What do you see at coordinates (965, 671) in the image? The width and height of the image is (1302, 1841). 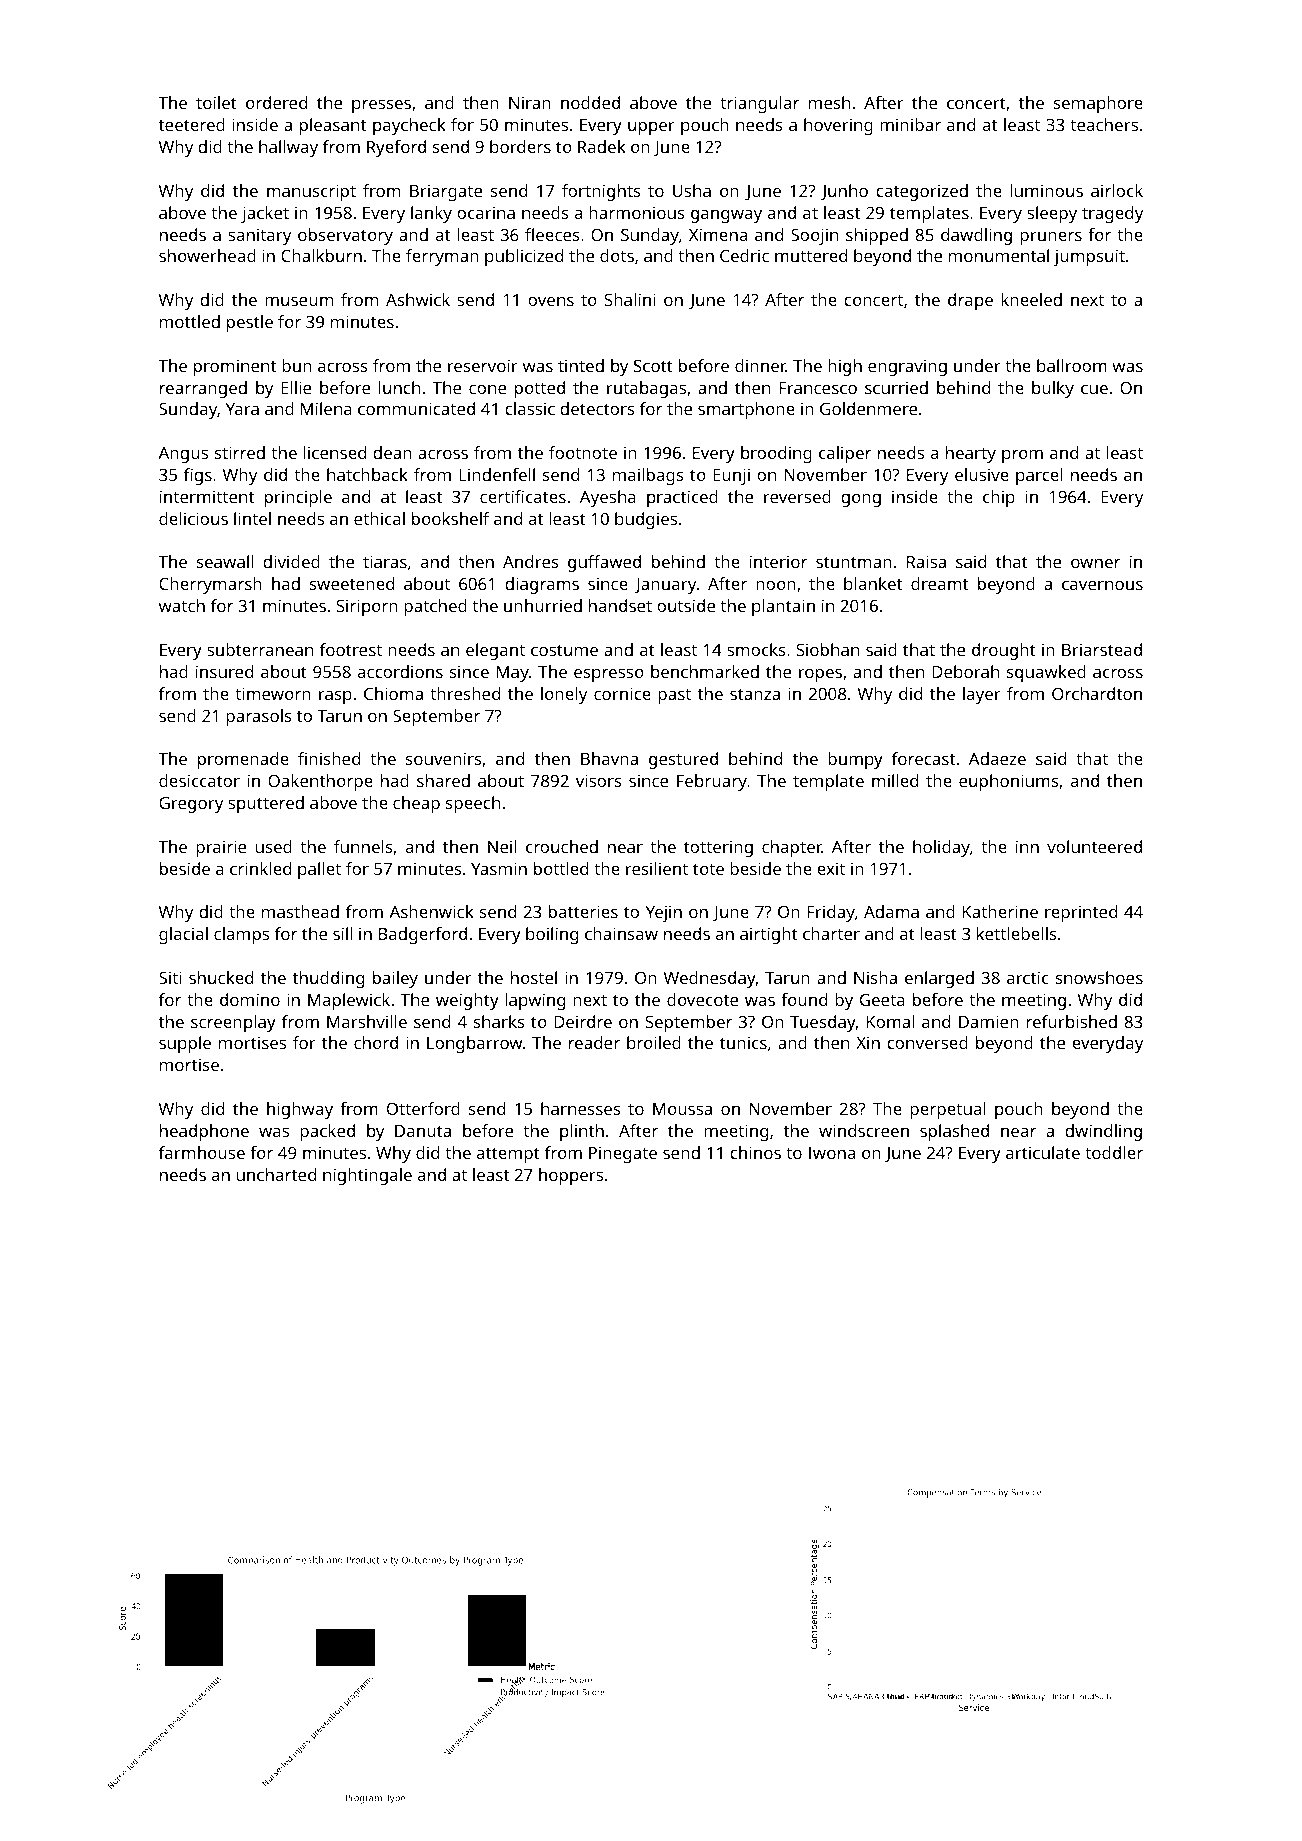 I see `Deborah` at bounding box center [965, 671].
